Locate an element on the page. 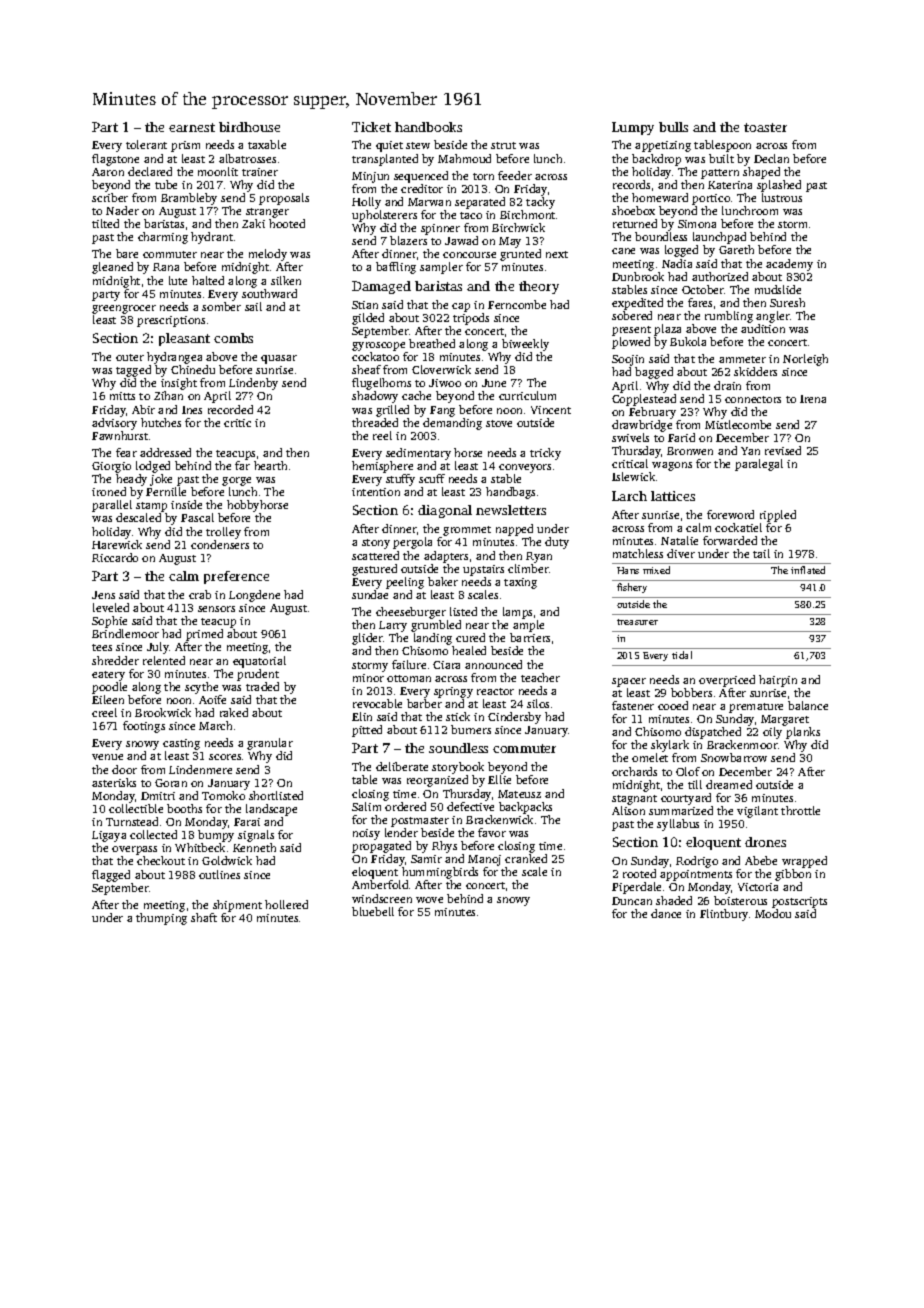  upstairs is located at coordinates (483, 570).
